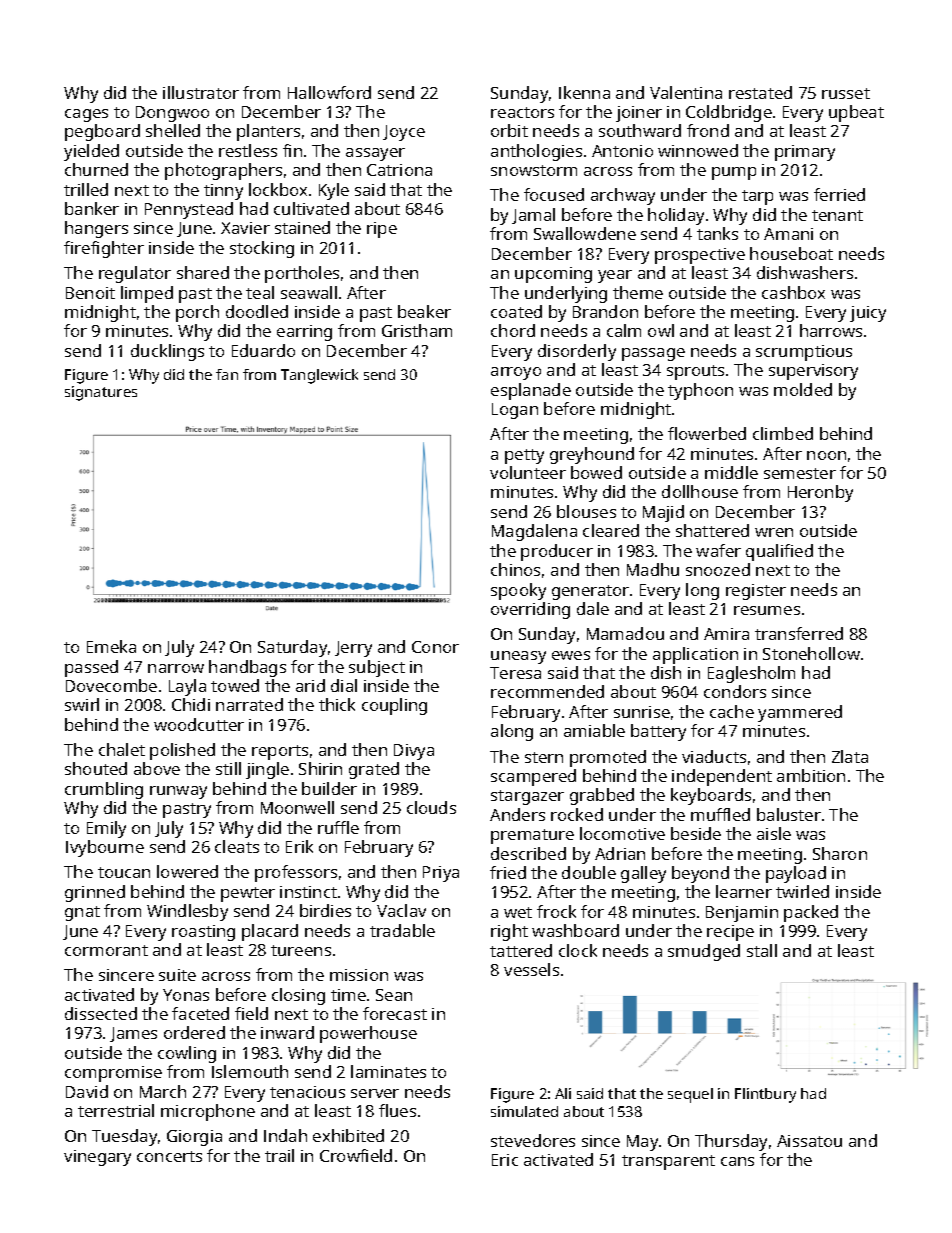 The width and height of the screenshot is (952, 1233). I want to click on illustrator, so click(201, 92).
